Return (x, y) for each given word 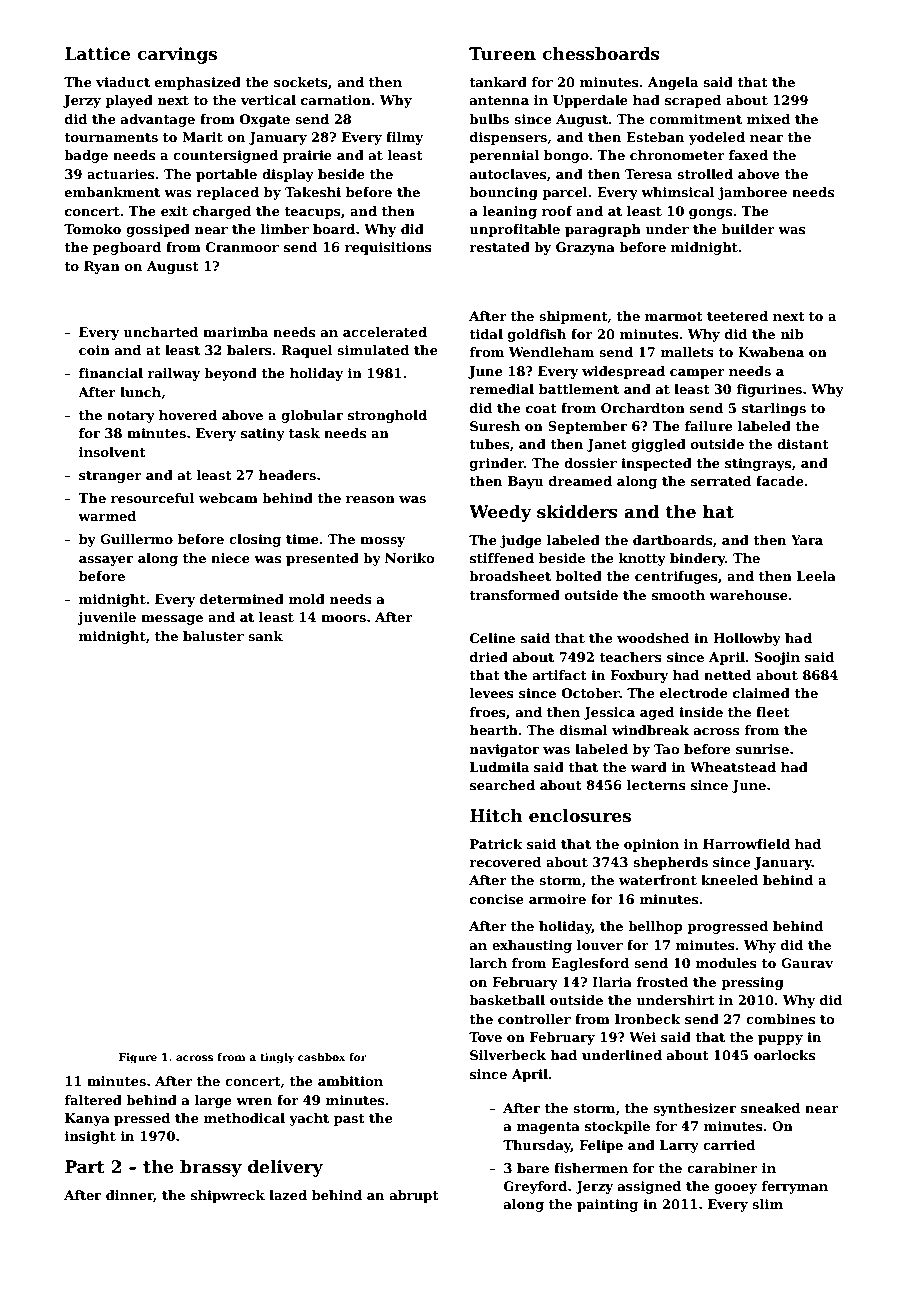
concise (497, 899)
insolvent (112, 452)
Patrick (496, 844)
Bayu (526, 482)
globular (312, 416)
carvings (177, 55)
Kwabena (771, 352)
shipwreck (228, 1196)
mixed (768, 119)
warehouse (748, 595)
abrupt (414, 1196)
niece (230, 558)
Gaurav (807, 963)
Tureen (502, 54)
